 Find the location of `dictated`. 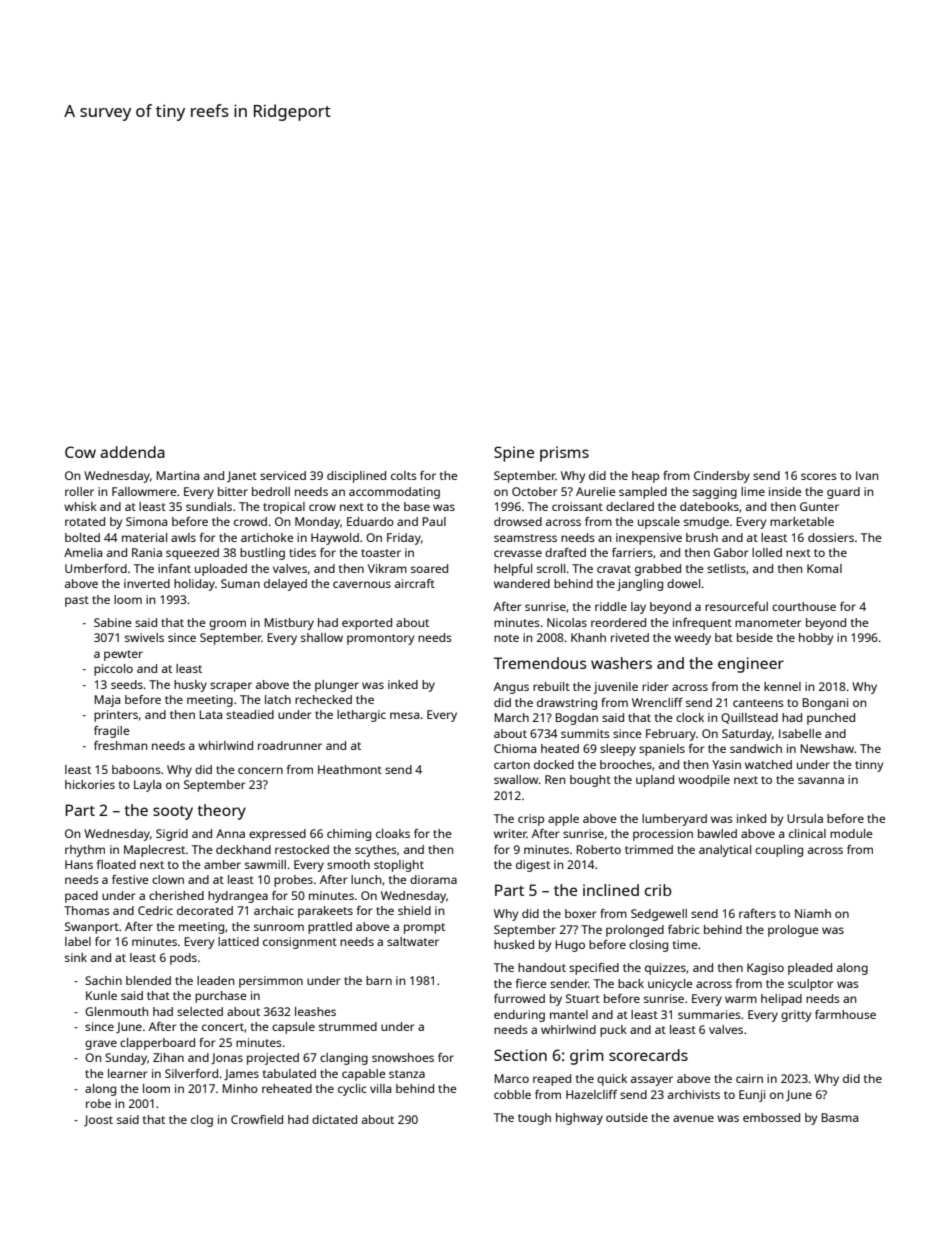

dictated is located at coordinates (334, 1119).
